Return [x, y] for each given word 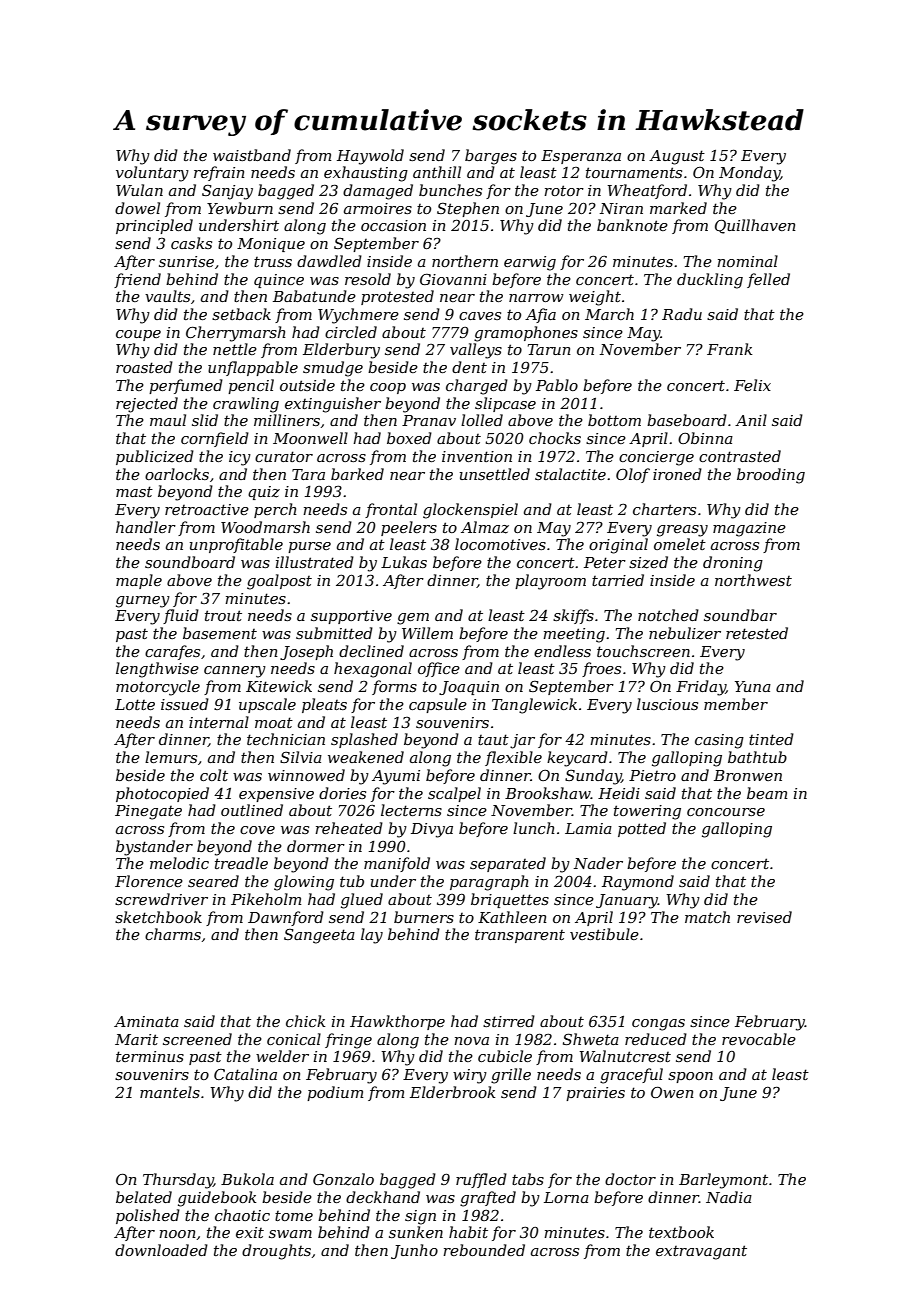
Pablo [557, 385]
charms [173, 934]
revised [764, 917]
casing [719, 741]
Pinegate [148, 812]
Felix [752, 385]
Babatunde [314, 296]
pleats [324, 705]
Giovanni [453, 279]
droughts [276, 1252]
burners [424, 917]
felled [768, 280]
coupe [138, 335]
